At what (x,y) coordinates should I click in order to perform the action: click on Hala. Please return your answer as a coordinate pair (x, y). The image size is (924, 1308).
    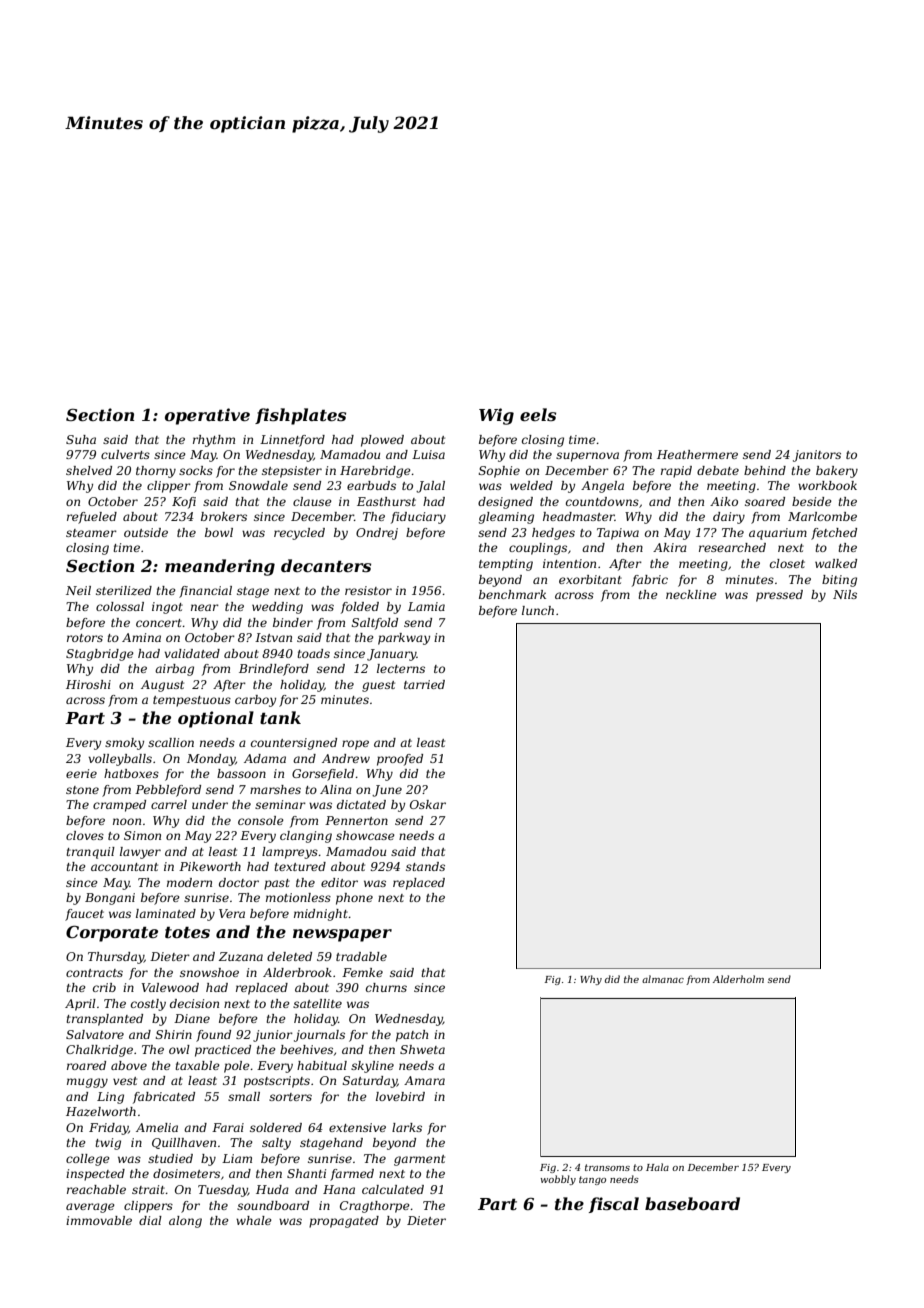
    Looking at the image, I should click on (657, 1167).
